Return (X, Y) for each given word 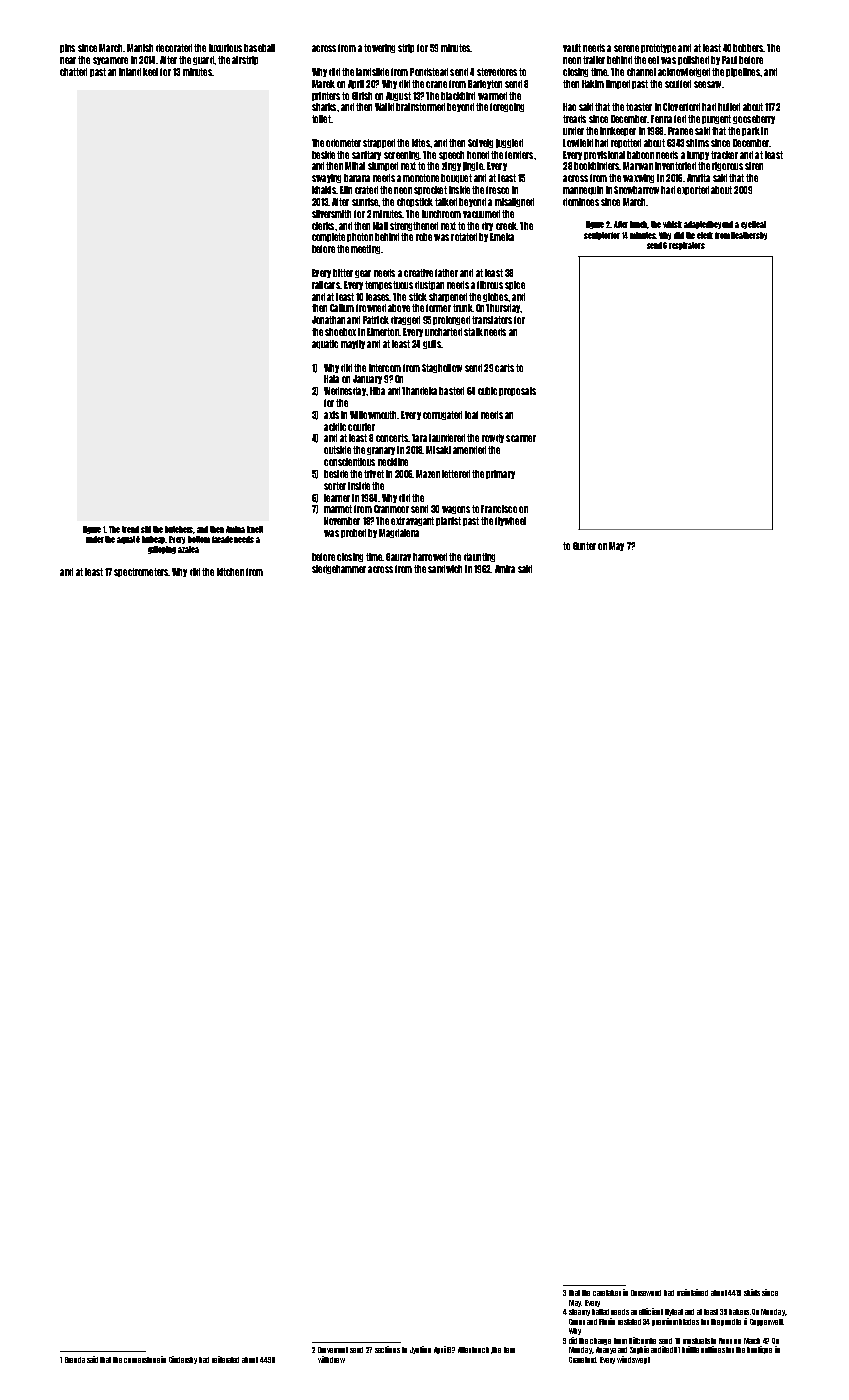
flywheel (510, 521)
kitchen (230, 572)
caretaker (607, 1293)
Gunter (584, 546)
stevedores (497, 72)
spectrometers (141, 572)
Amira (505, 569)
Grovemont (333, 1350)
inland (130, 72)
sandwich (445, 569)
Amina (235, 529)
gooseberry (754, 119)
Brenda (75, 1360)
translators (492, 320)
